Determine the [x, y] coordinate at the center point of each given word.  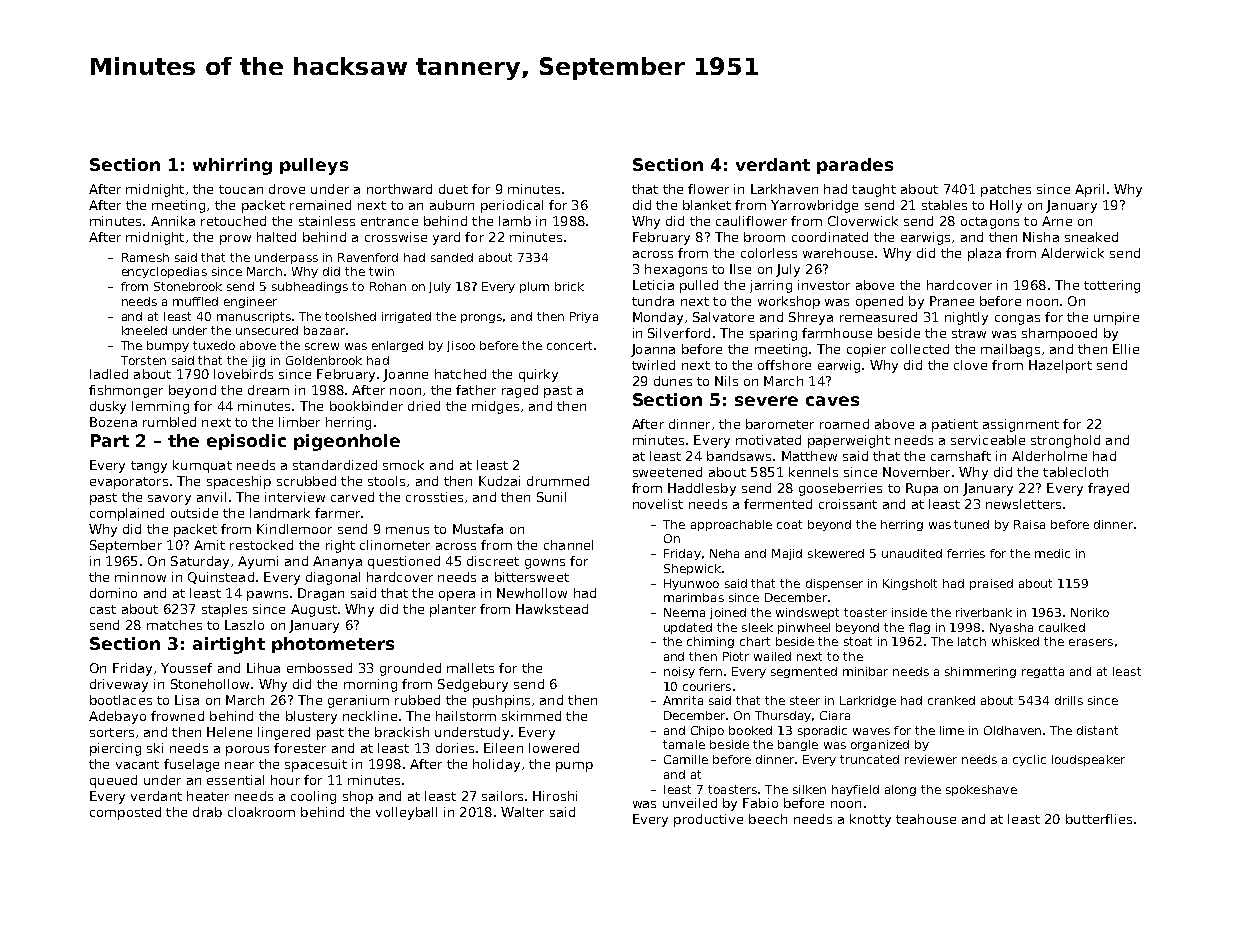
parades [855, 166]
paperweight [849, 441]
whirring [232, 166]
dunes [673, 381]
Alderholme [1049, 456]
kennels [813, 472]
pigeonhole [347, 442]
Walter [522, 812]
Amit [209, 545]
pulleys [314, 166]
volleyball [406, 813]
